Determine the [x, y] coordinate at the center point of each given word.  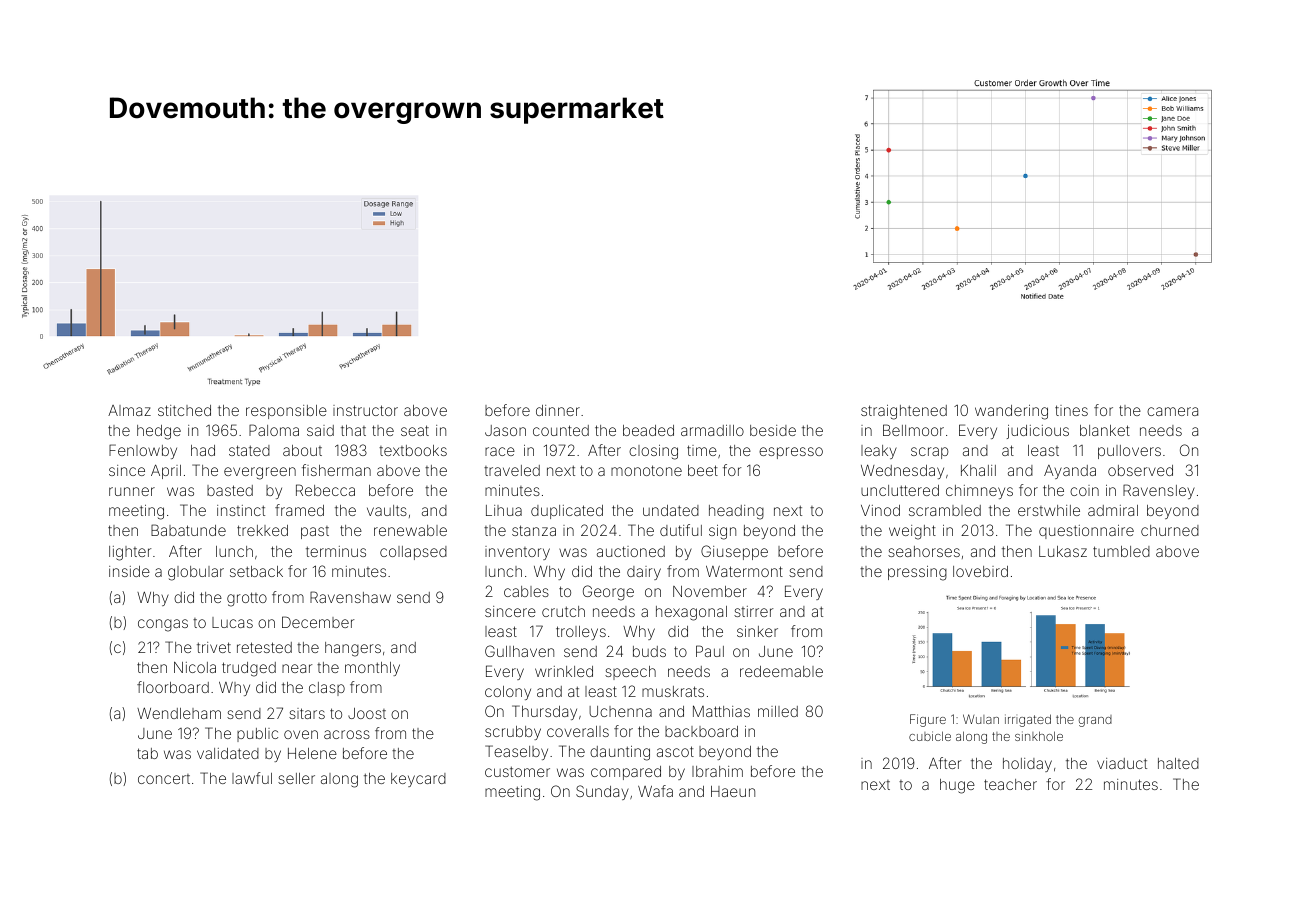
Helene [312, 753]
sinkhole [1039, 736]
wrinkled [564, 671]
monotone [646, 470]
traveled [512, 470]
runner [132, 491]
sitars [307, 713]
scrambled [945, 510]
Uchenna [620, 711]
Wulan [981, 719]
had [203, 450]
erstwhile [1049, 510]
